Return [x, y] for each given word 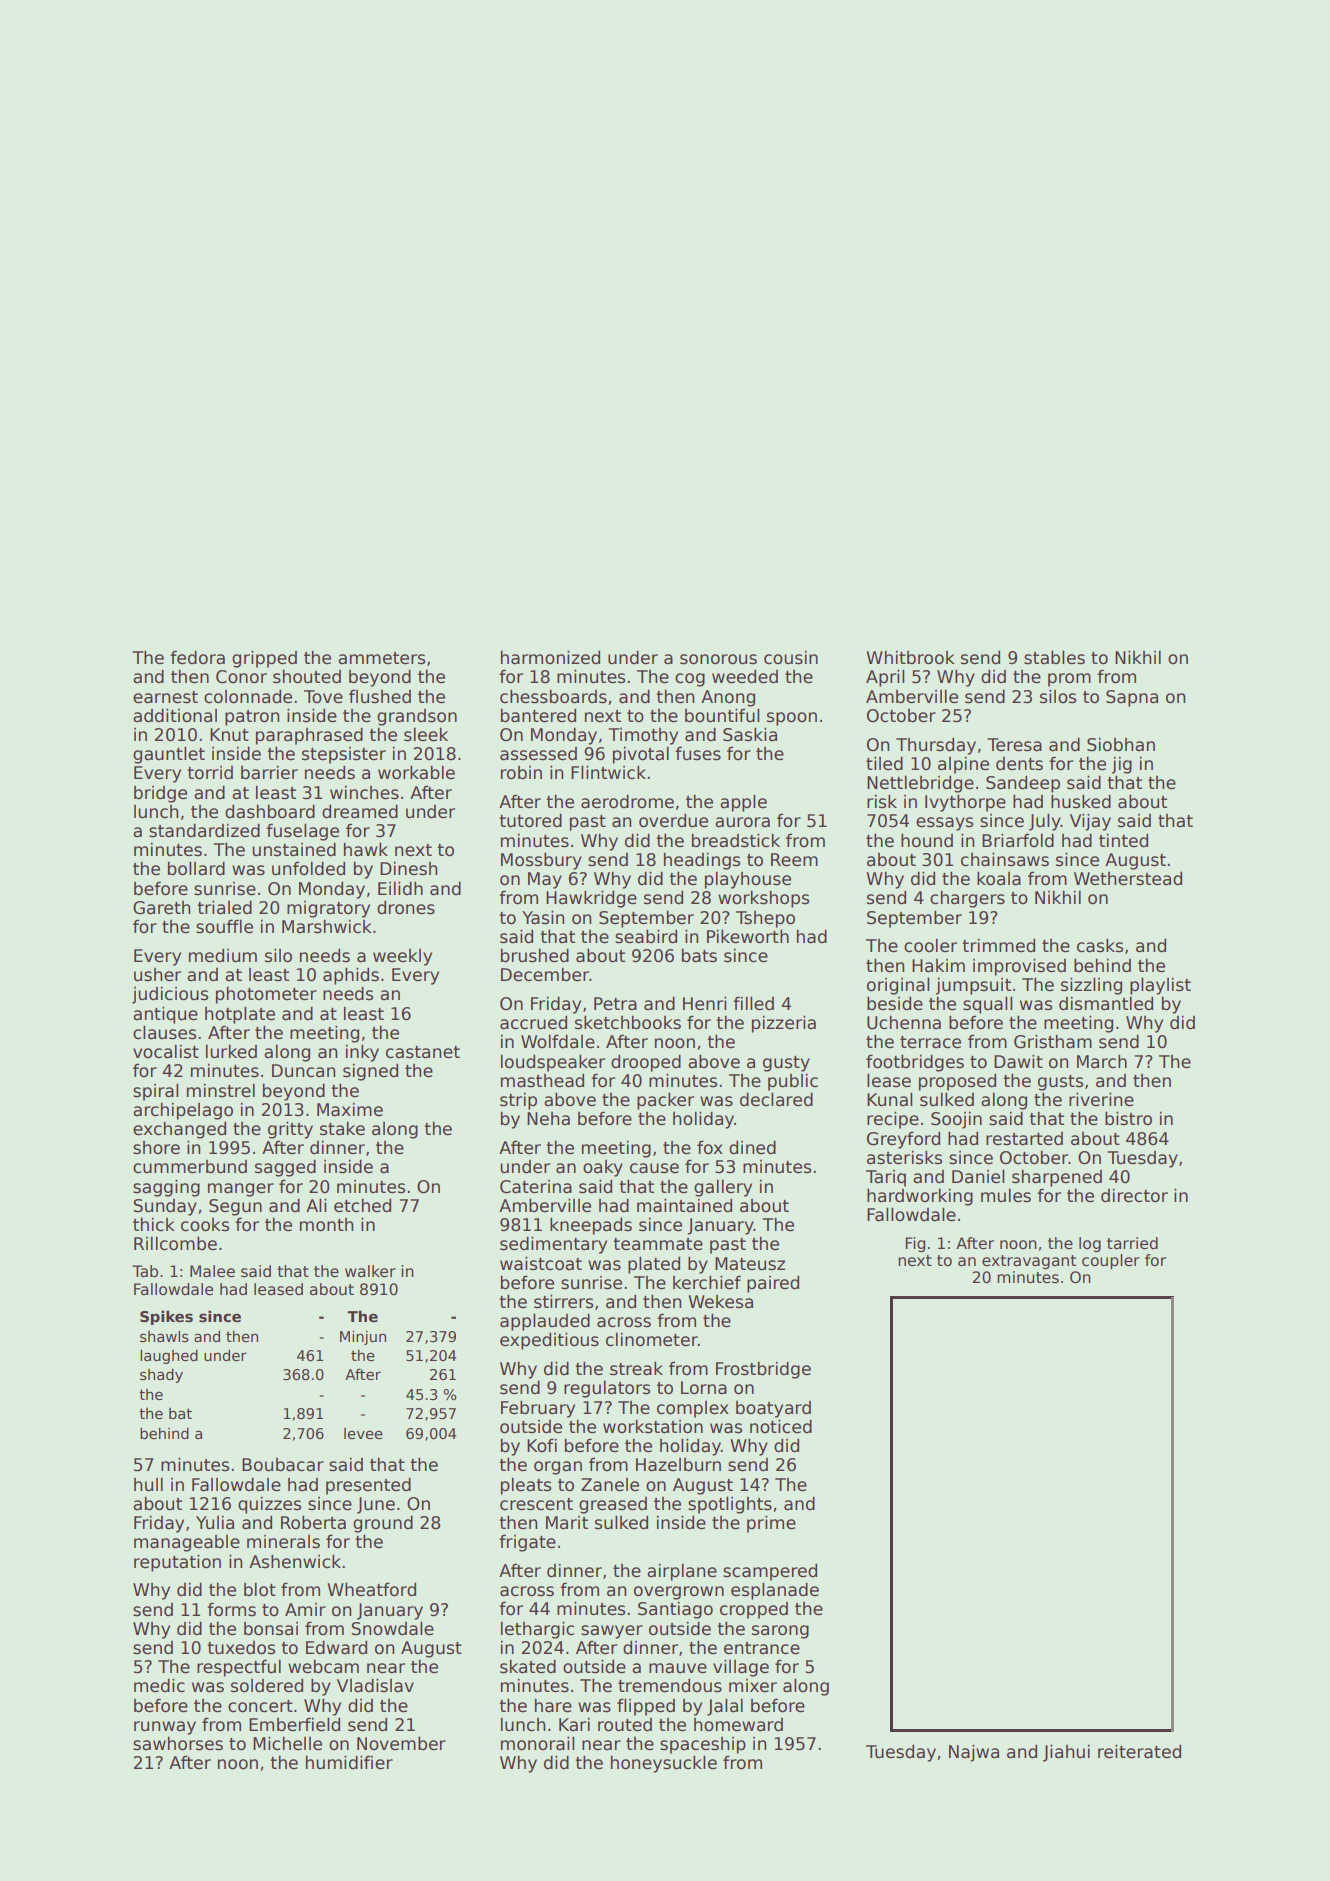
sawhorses [178, 1743]
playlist [1160, 986]
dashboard [270, 811]
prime [771, 1524]
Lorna [704, 1388]
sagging [166, 1188]
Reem [794, 860]
